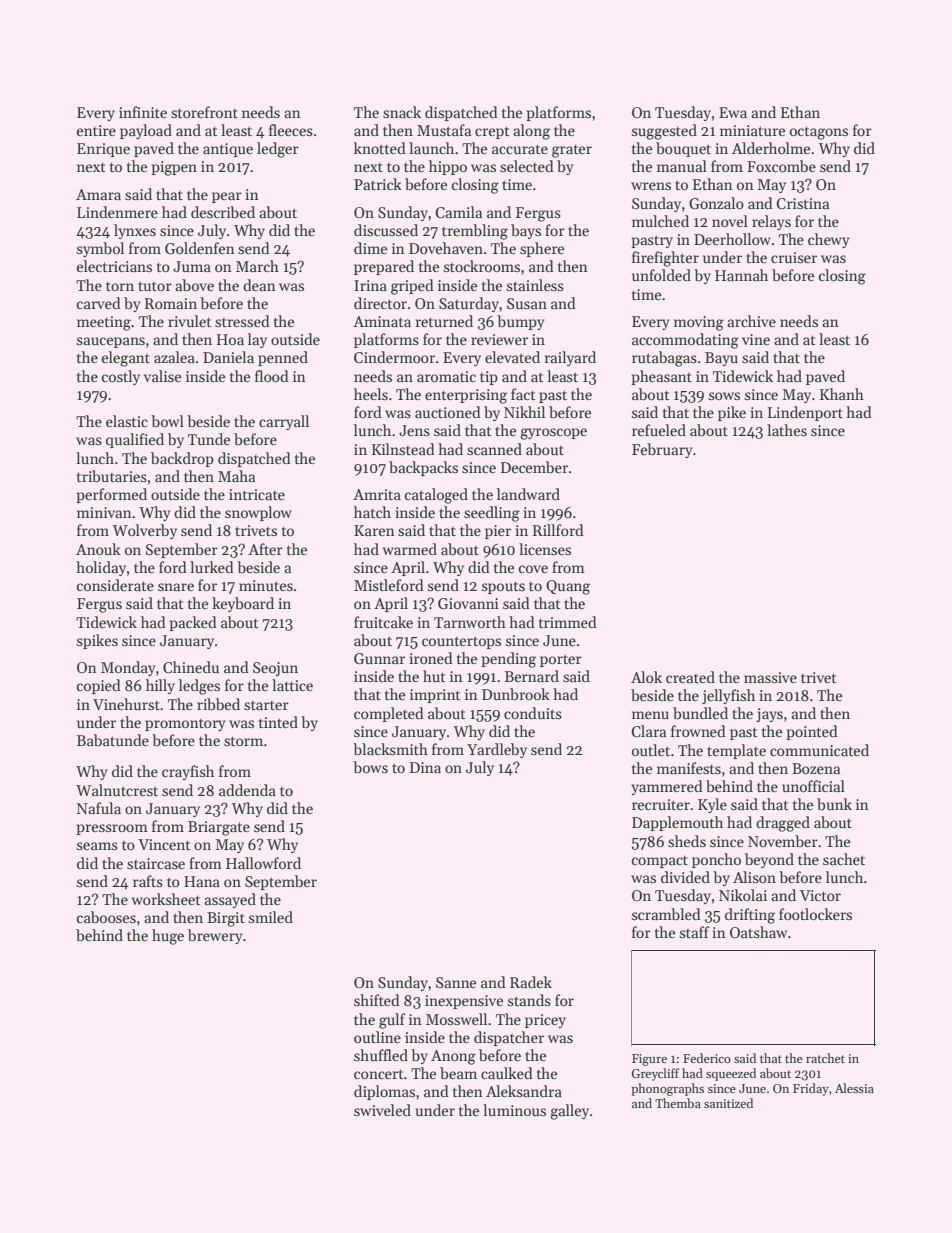  What do you see at coordinates (664, 359) in the image?
I see `rutabagas` at bounding box center [664, 359].
